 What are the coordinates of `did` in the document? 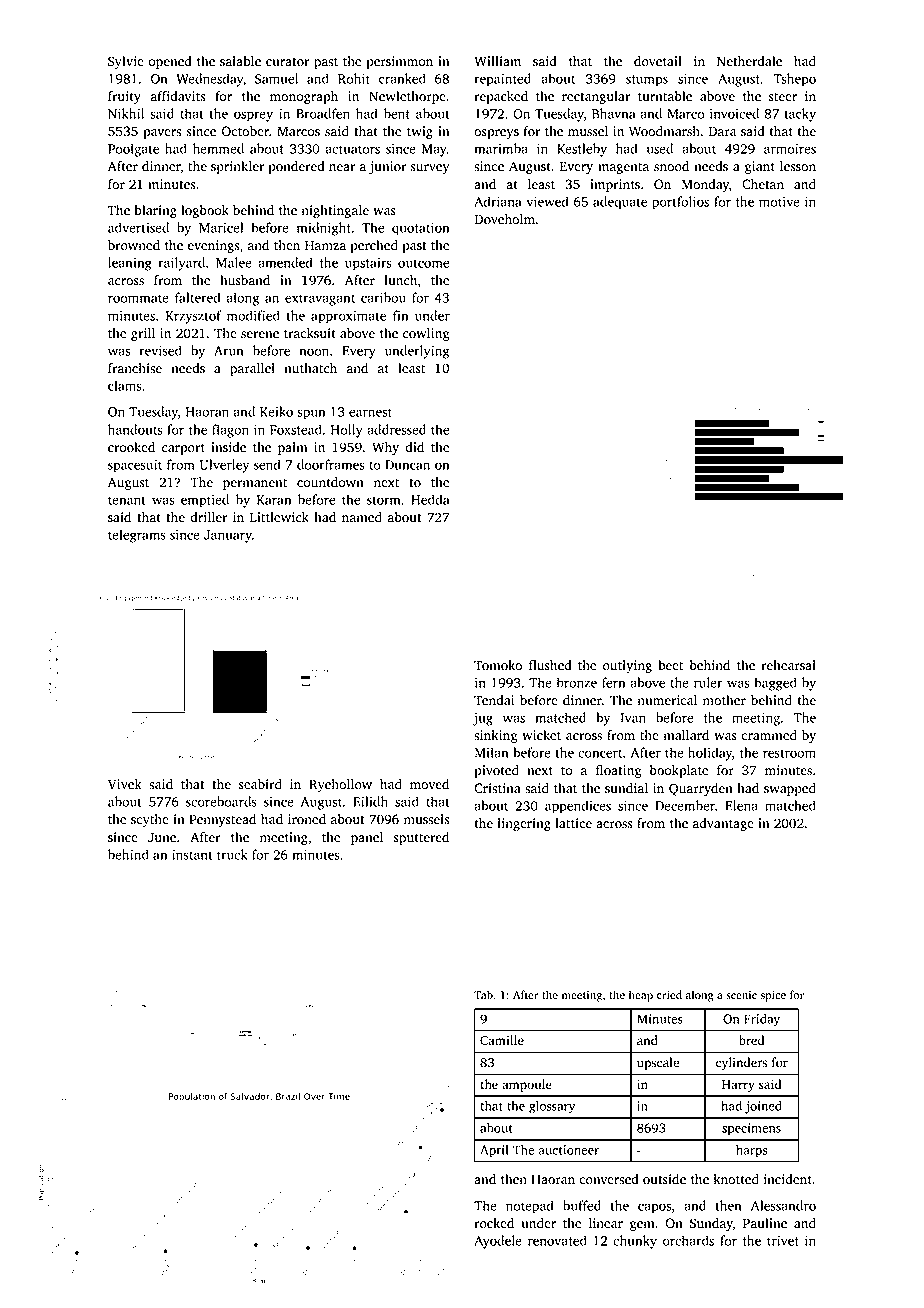 It's located at (414, 447).
